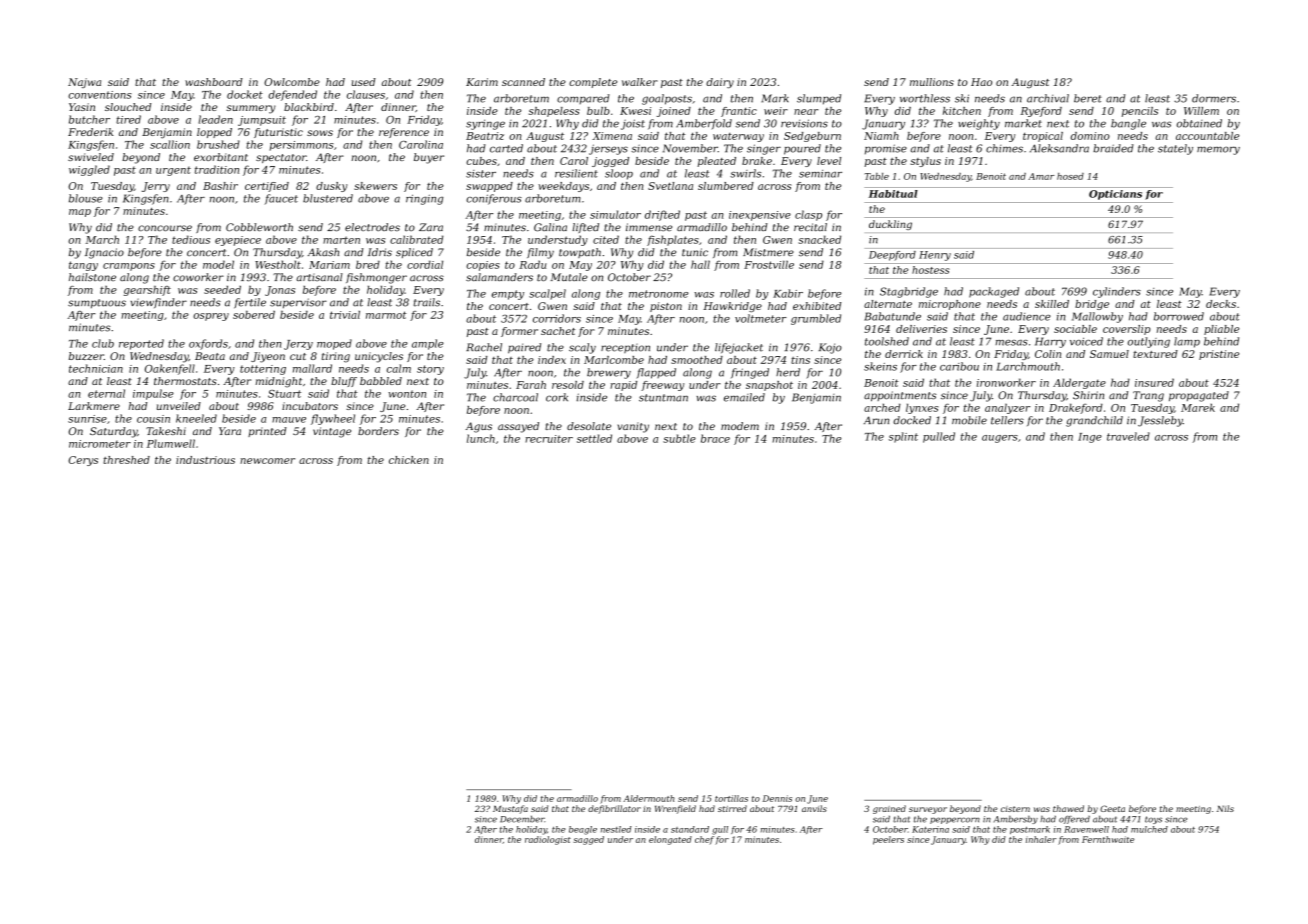 This screenshot has width=1308, height=924. What do you see at coordinates (649, 798) in the screenshot?
I see `Aldermouth` at bounding box center [649, 798].
